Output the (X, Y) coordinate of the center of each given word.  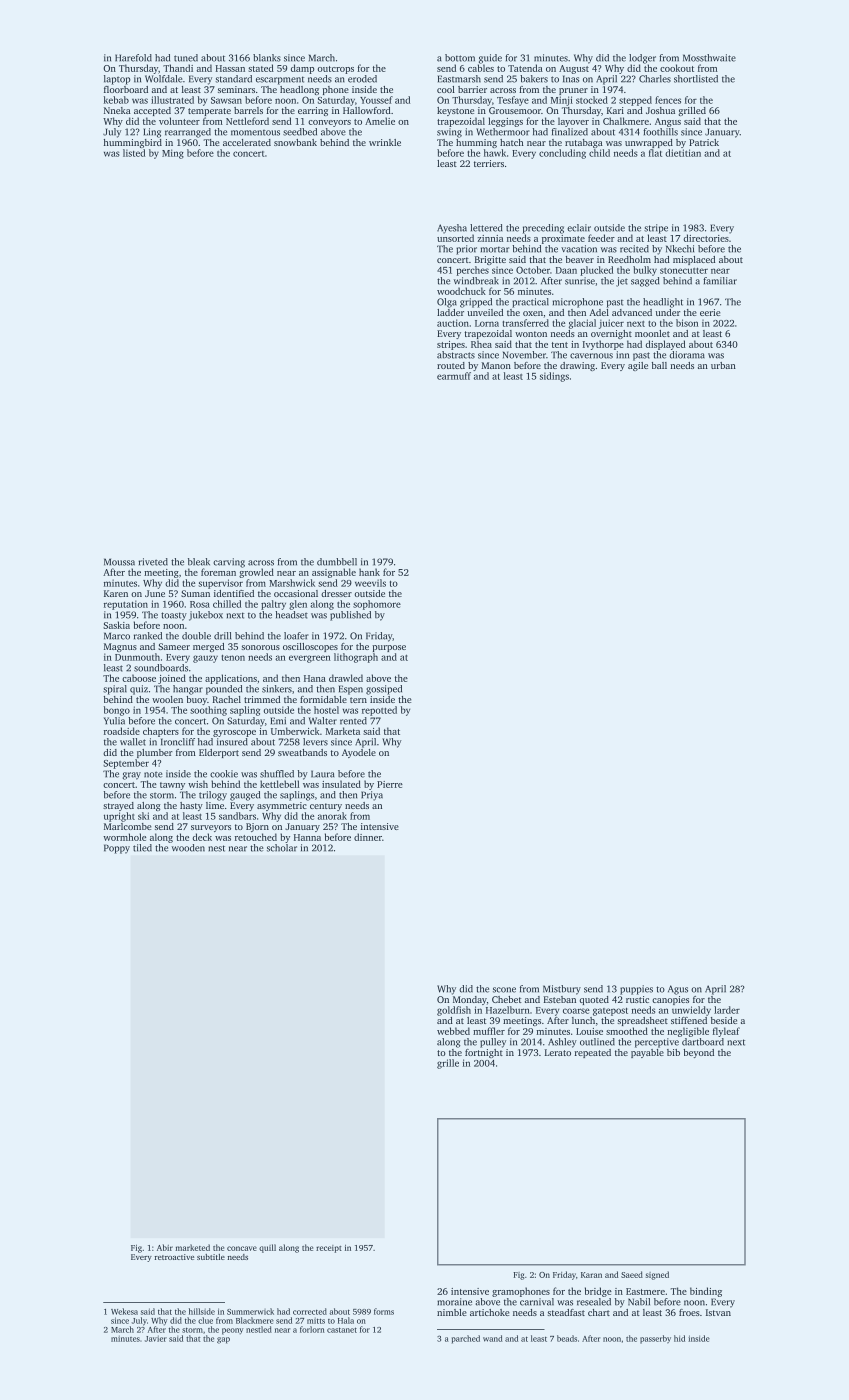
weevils (370, 583)
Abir (165, 1247)
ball (659, 365)
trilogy (213, 796)
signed (657, 1275)
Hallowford (367, 110)
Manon (496, 365)
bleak (199, 562)
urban (723, 365)
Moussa (119, 562)
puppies (636, 990)
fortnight (484, 1053)
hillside (202, 1311)
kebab (116, 100)
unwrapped (649, 143)
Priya (372, 796)
